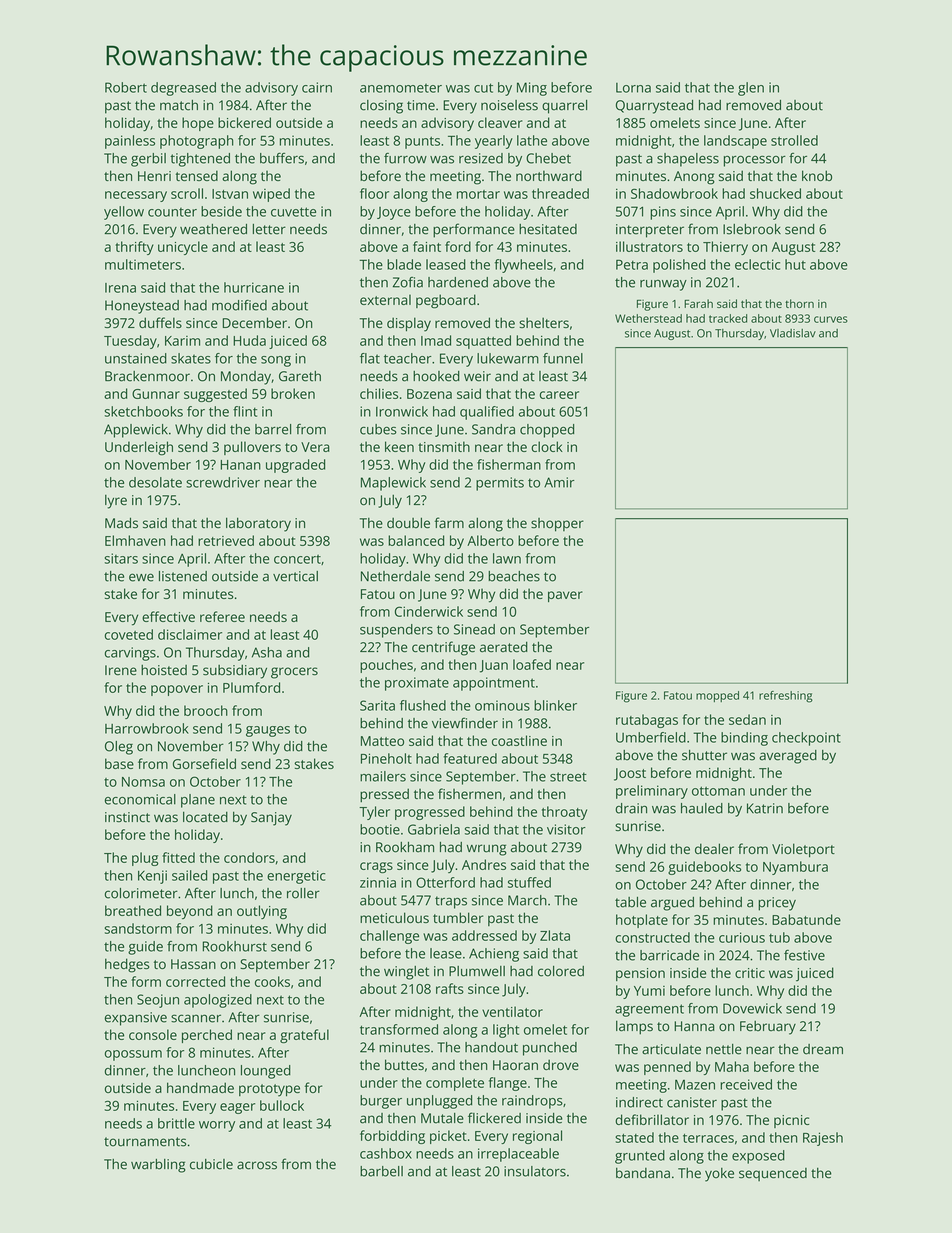  What do you see at coordinates (529, 882) in the screenshot?
I see `stuffed` at bounding box center [529, 882].
